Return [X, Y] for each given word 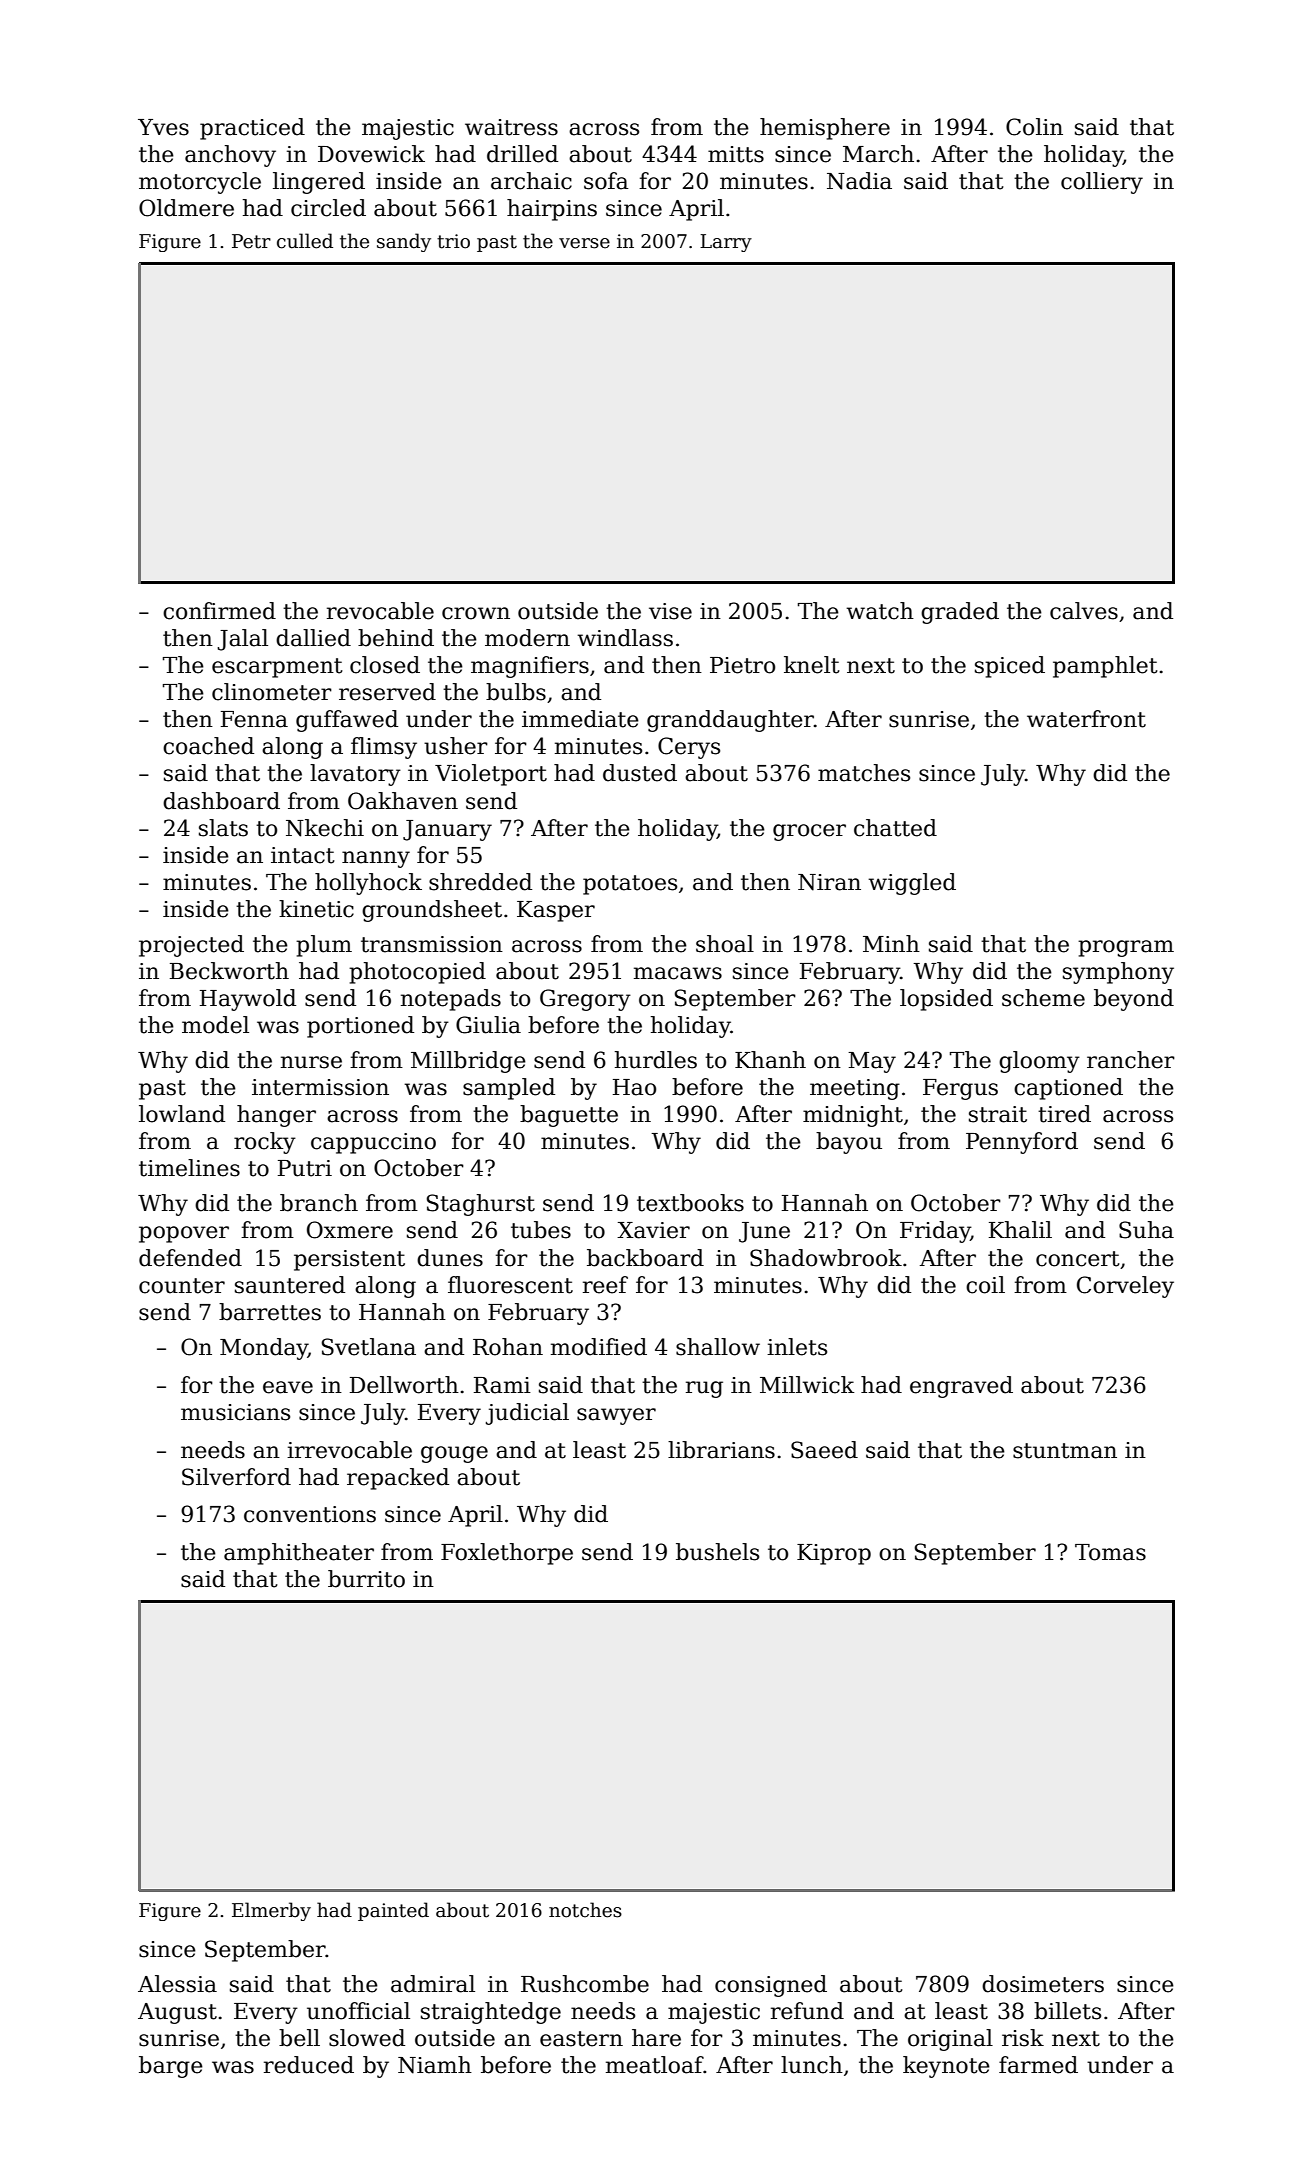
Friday [935, 1232]
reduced [309, 2065]
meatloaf [655, 2065]
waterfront [1086, 719]
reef [605, 1285]
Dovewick [371, 154]
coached [208, 746]
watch [880, 611]
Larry [726, 243]
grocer [809, 832]
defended [190, 1258]
